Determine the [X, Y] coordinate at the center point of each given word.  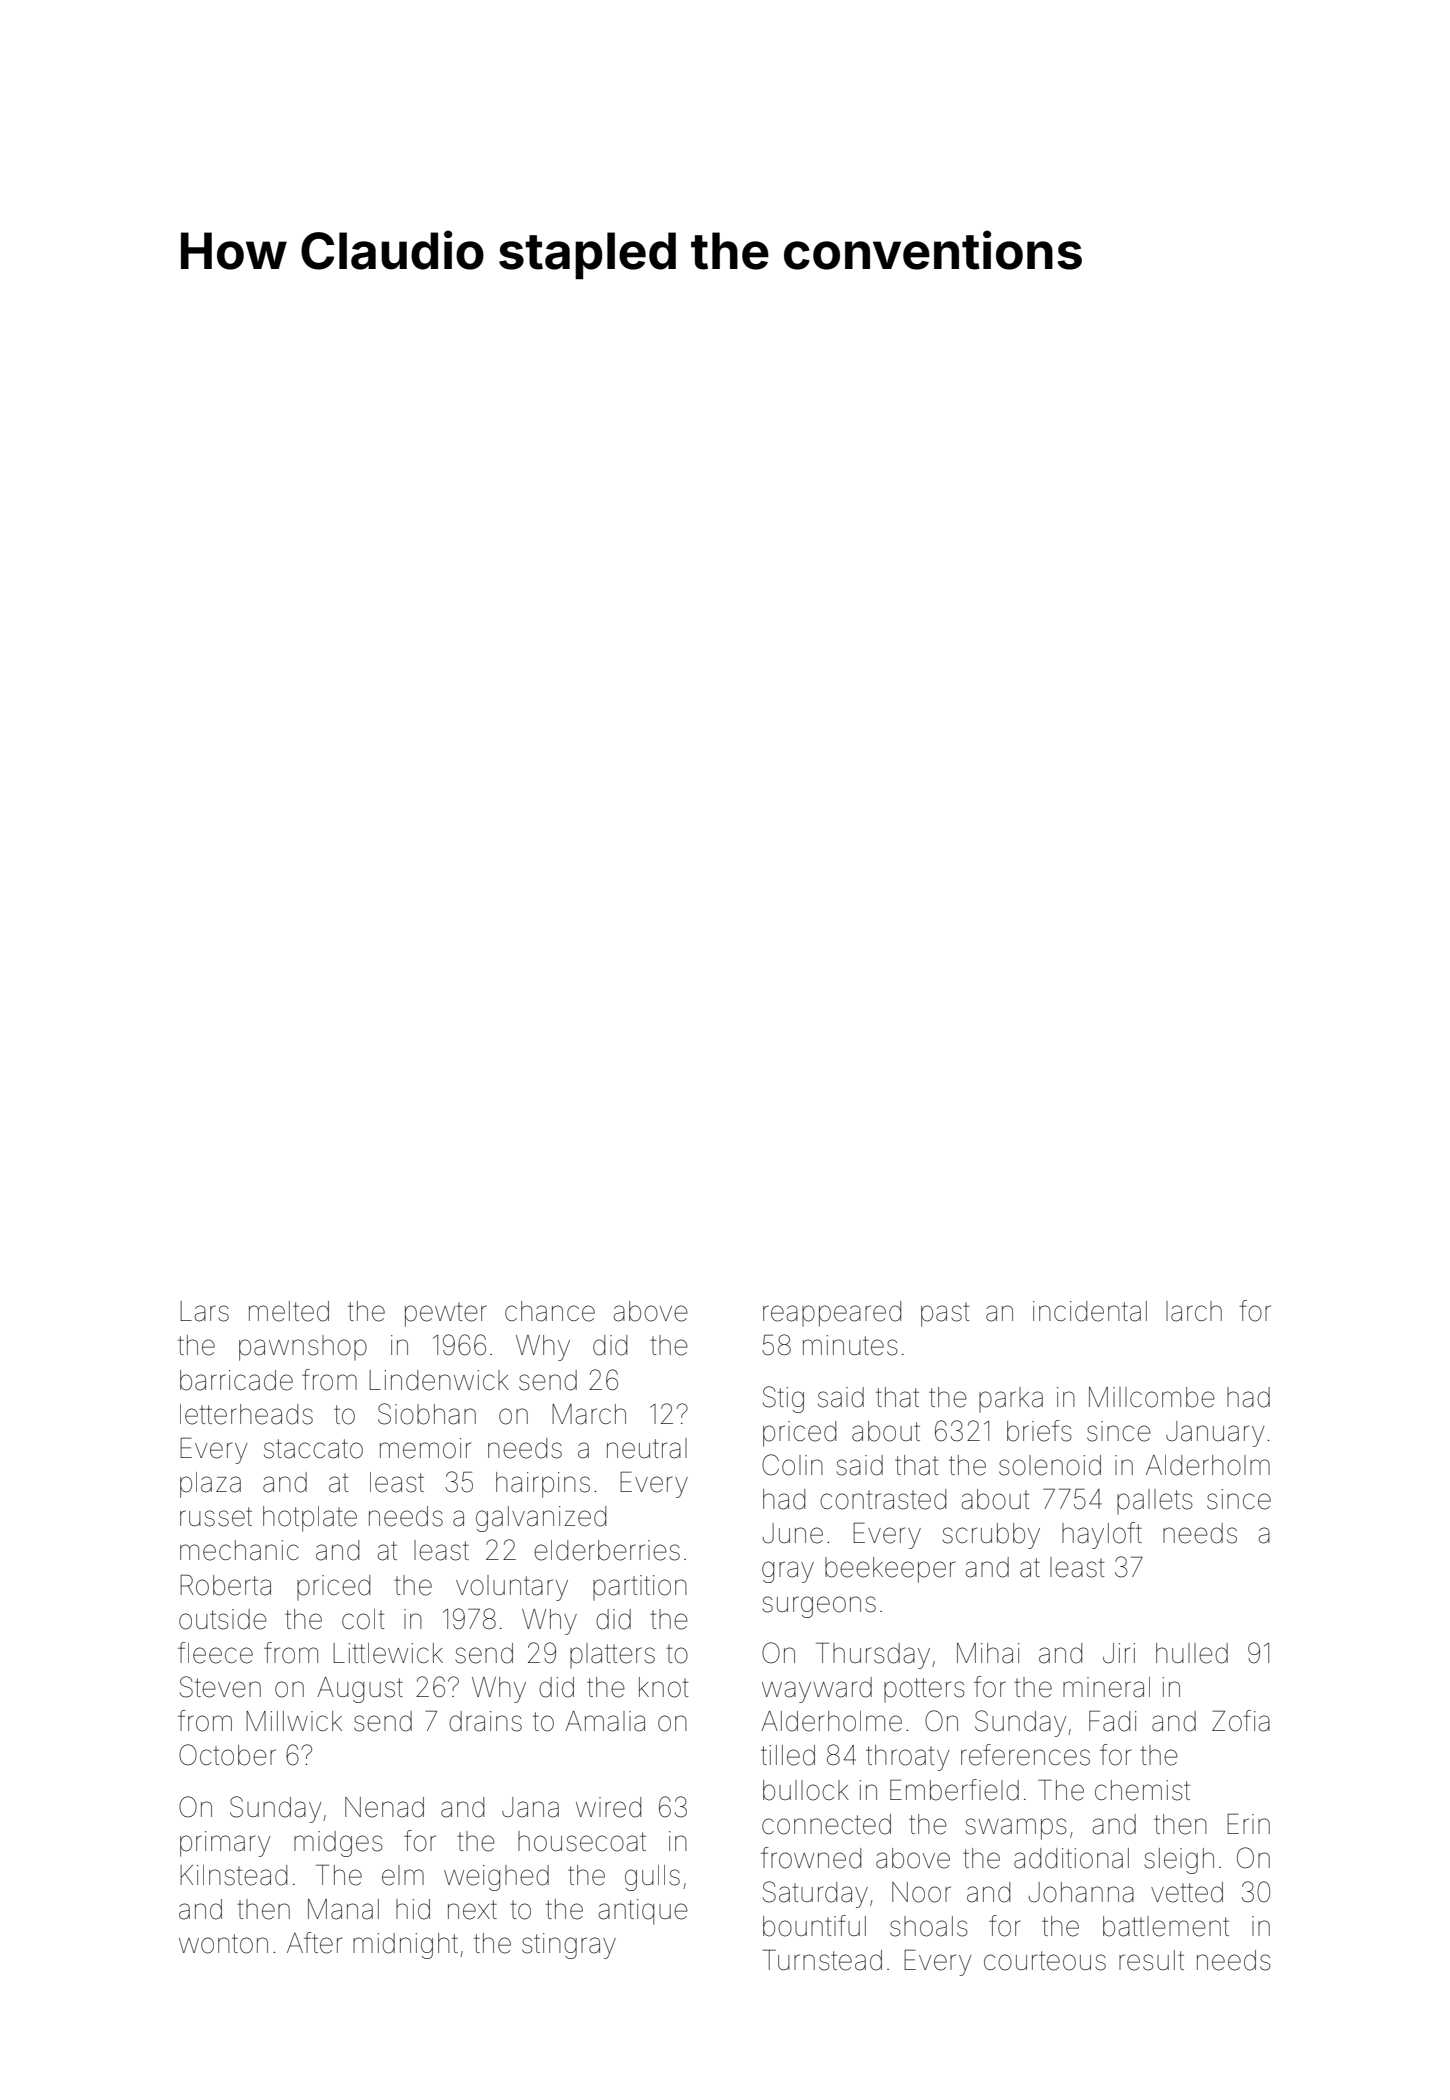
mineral [1106, 1687]
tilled [788, 1755]
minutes [850, 1345]
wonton [223, 1944]
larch [1194, 1311]
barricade [236, 1380]
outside [223, 1619]
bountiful [814, 1926]
